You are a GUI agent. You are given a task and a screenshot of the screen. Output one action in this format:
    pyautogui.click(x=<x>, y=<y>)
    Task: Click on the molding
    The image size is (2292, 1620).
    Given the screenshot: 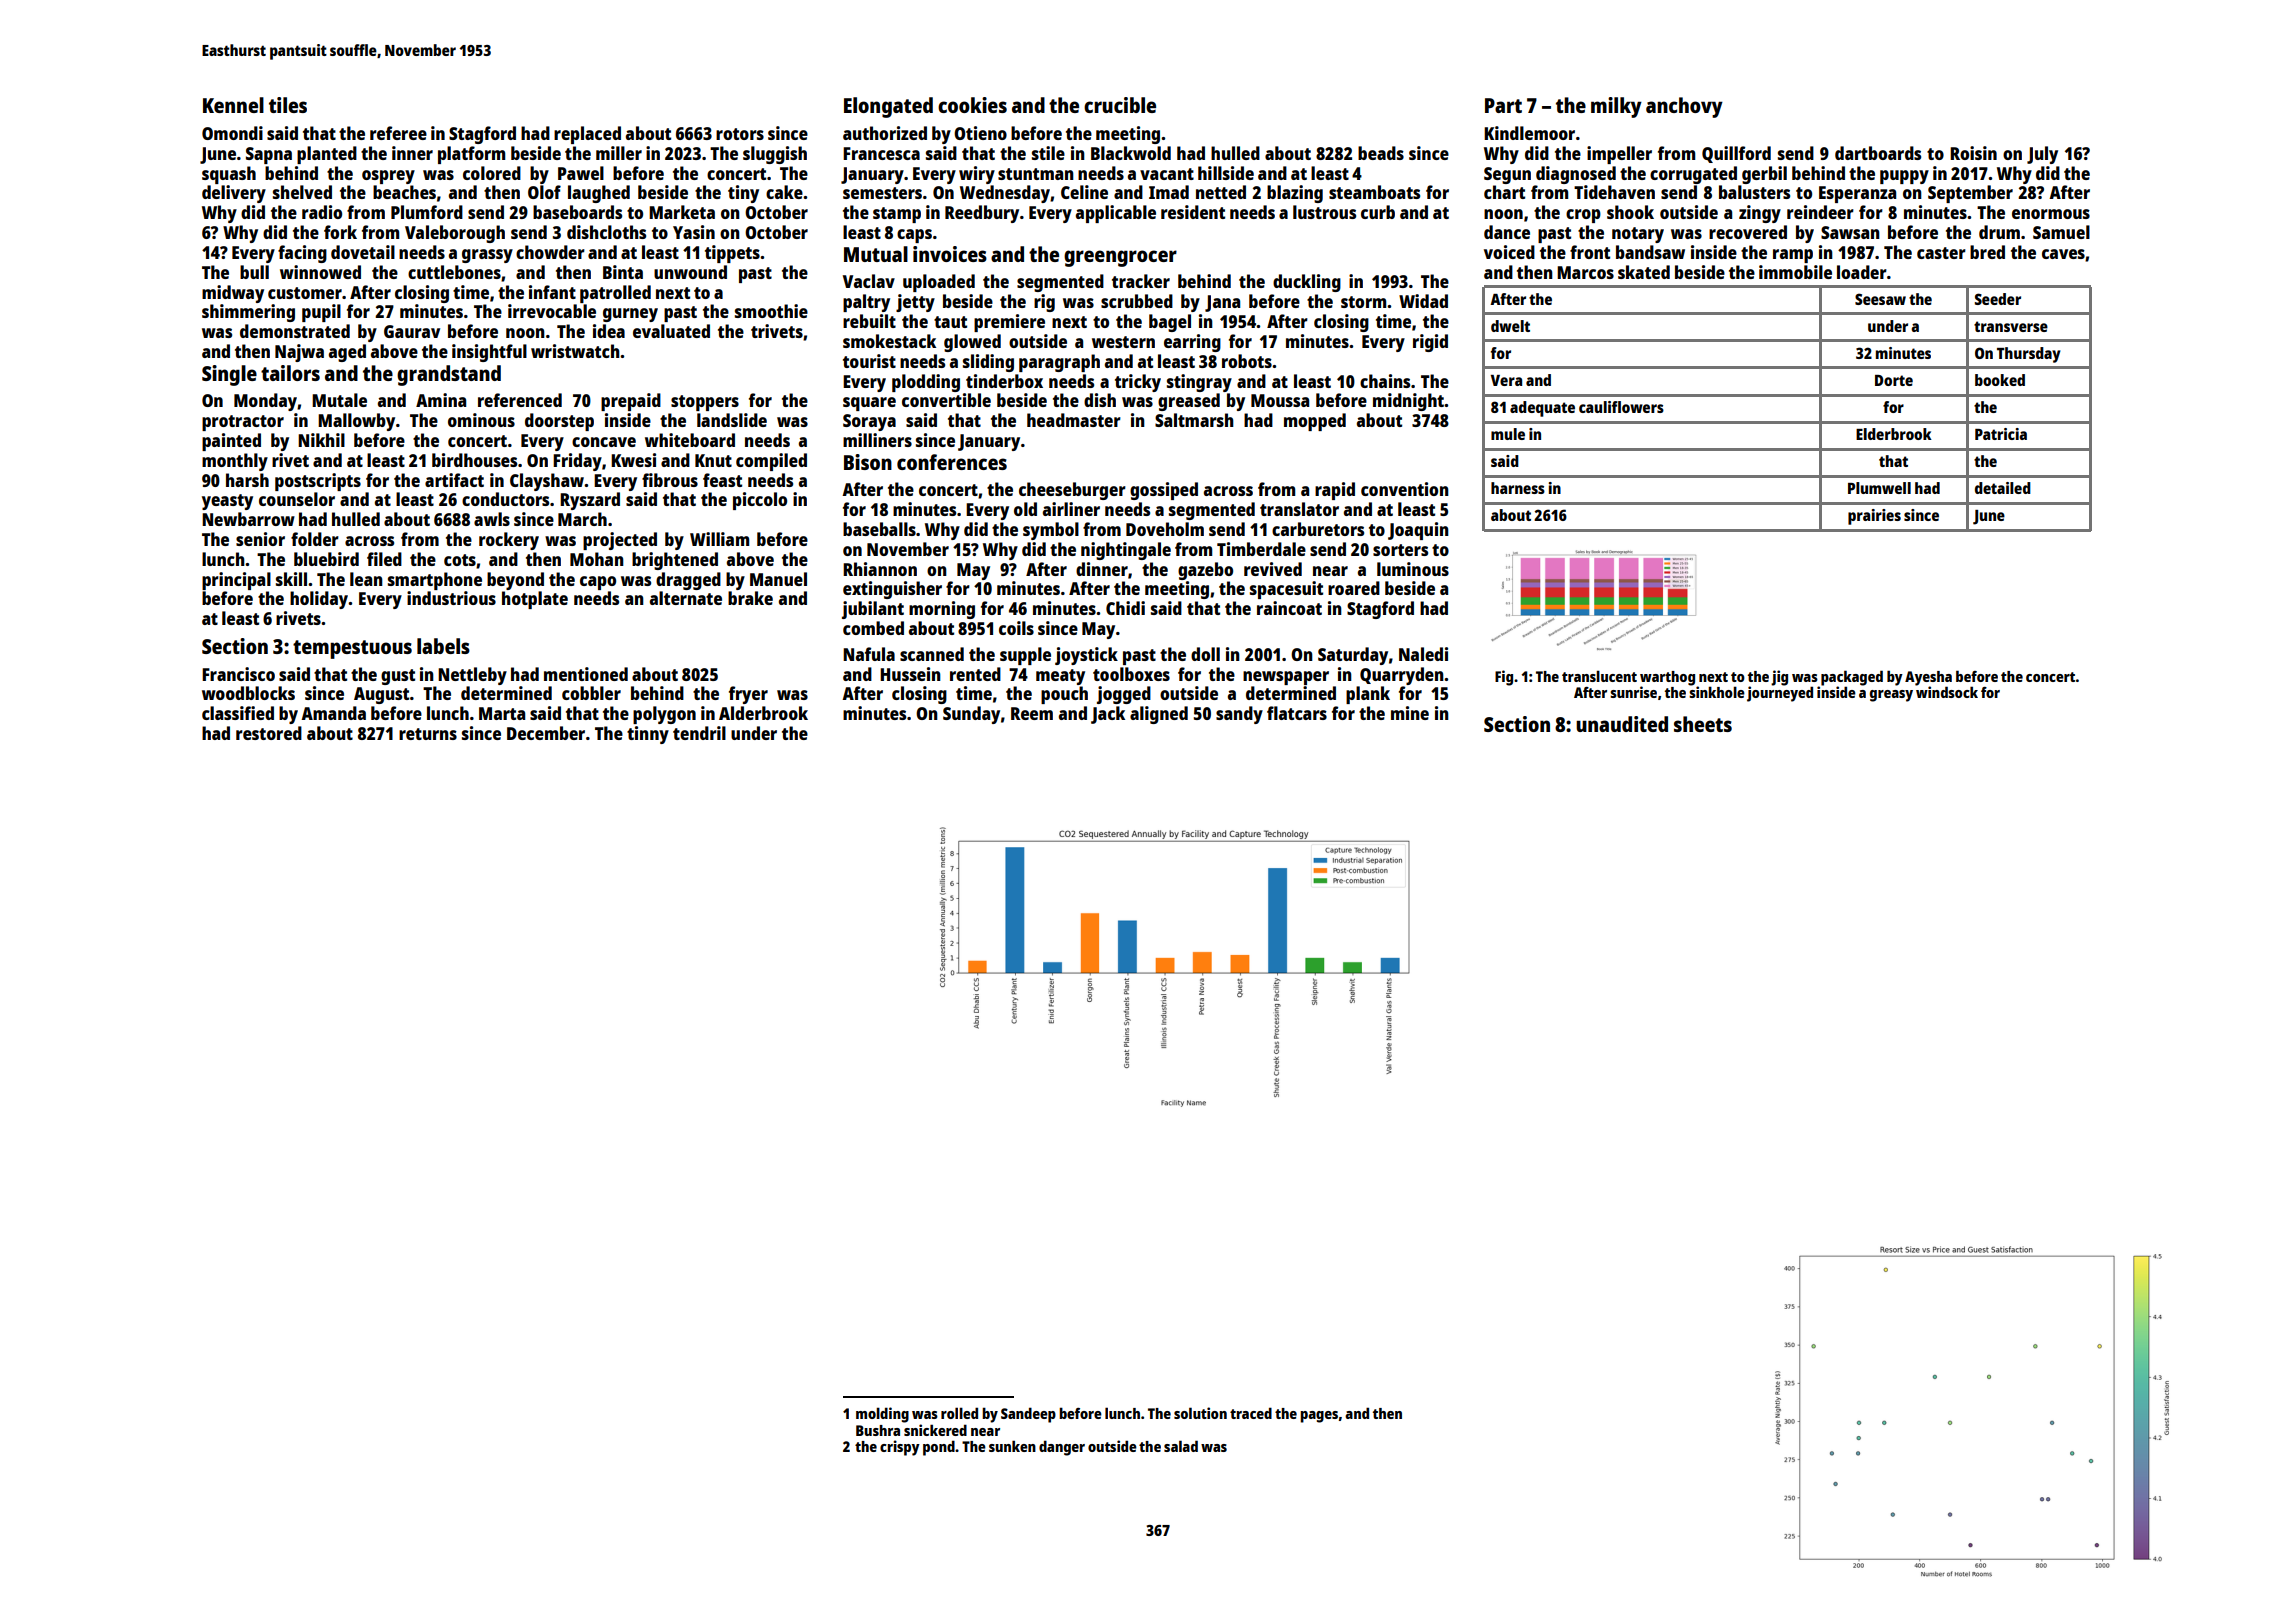 What is the action you would take?
    pyautogui.click(x=882, y=1415)
